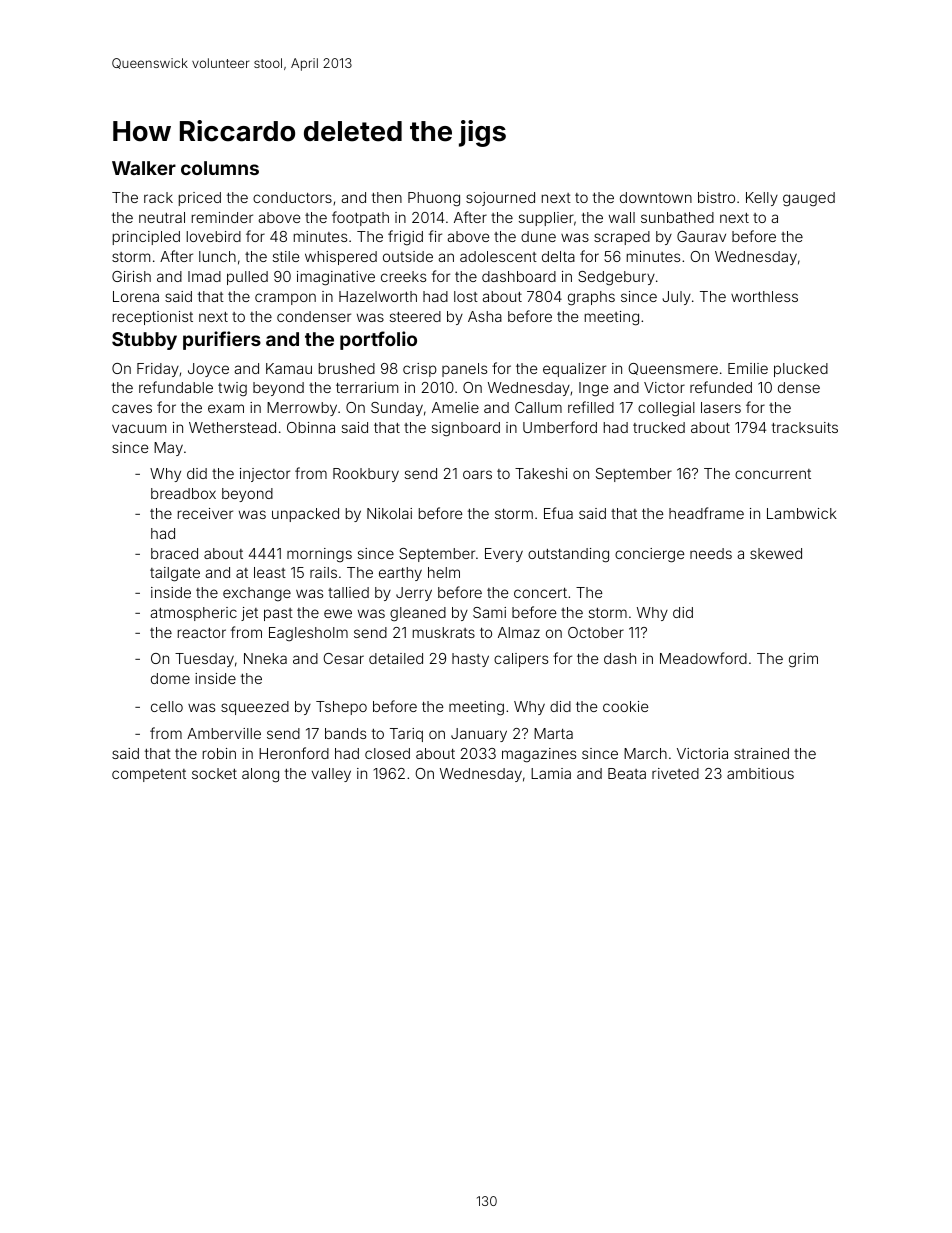  What do you see at coordinates (656, 197) in the image?
I see `downtown` at bounding box center [656, 197].
